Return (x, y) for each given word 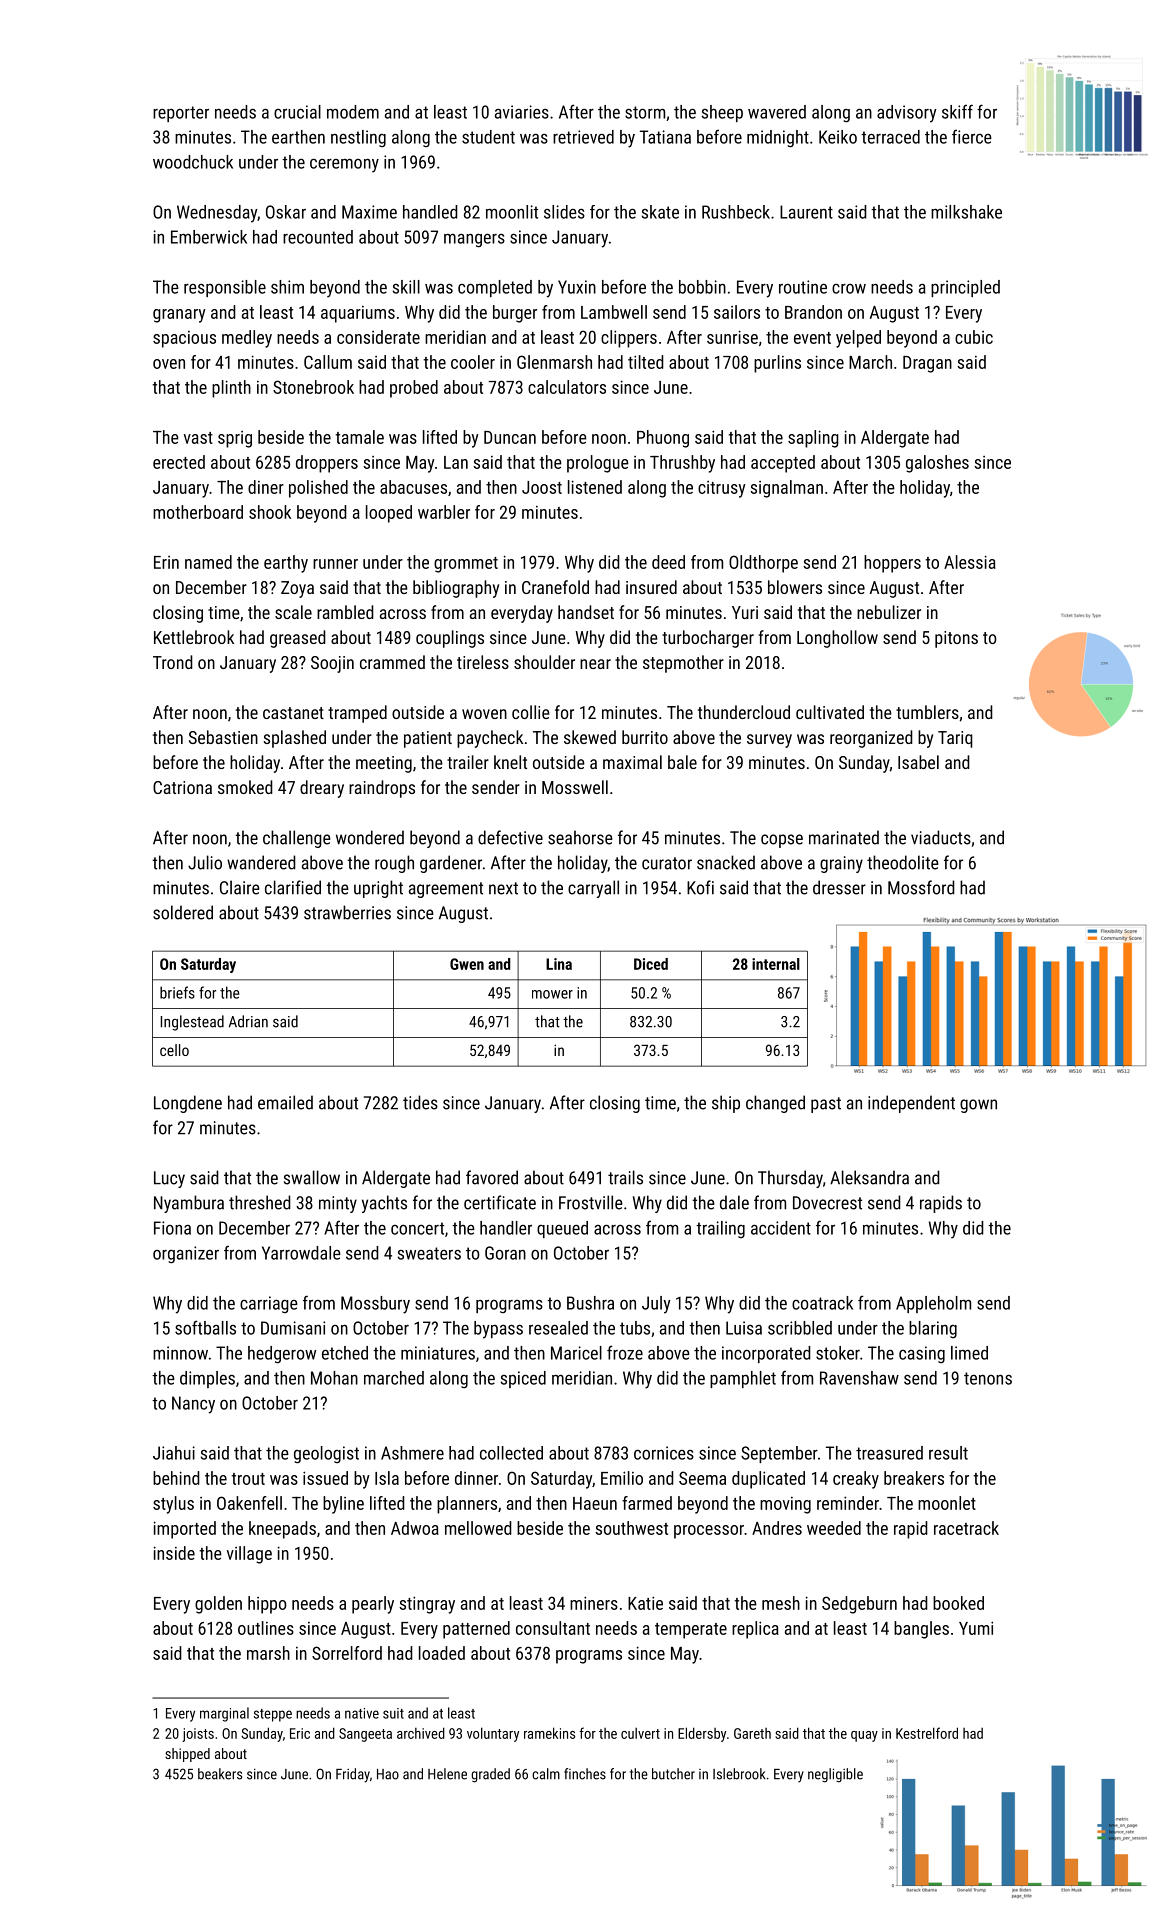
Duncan (510, 437)
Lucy (169, 1179)
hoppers (892, 564)
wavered (777, 112)
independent (911, 1104)
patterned (476, 1630)
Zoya (297, 589)
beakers (220, 1774)
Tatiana (665, 137)
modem (353, 112)
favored (492, 1177)
